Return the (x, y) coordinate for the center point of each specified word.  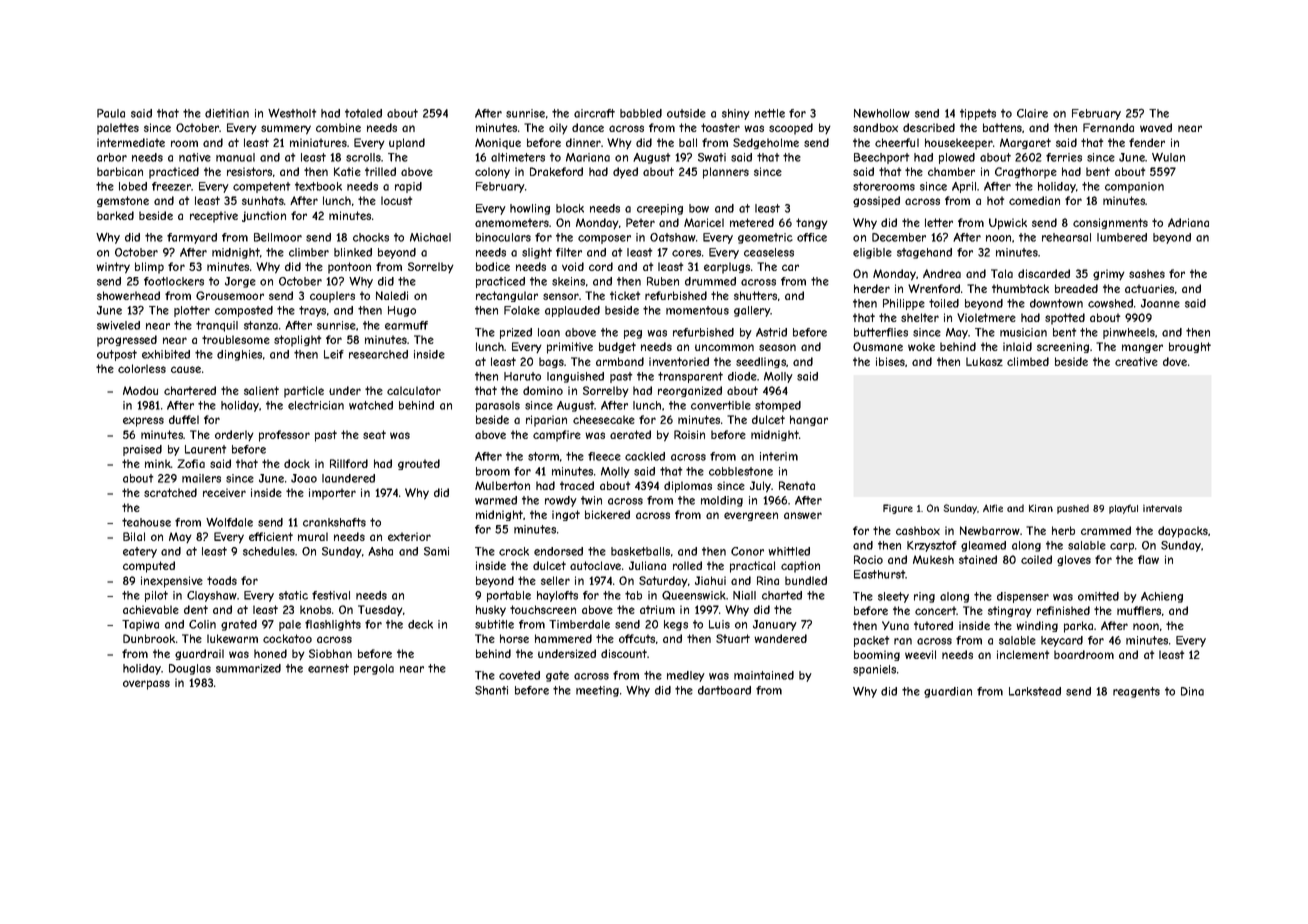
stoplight (298, 341)
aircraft (594, 113)
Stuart (733, 638)
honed (270, 653)
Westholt (292, 113)
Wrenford (934, 288)
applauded (572, 311)
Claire (1032, 113)
